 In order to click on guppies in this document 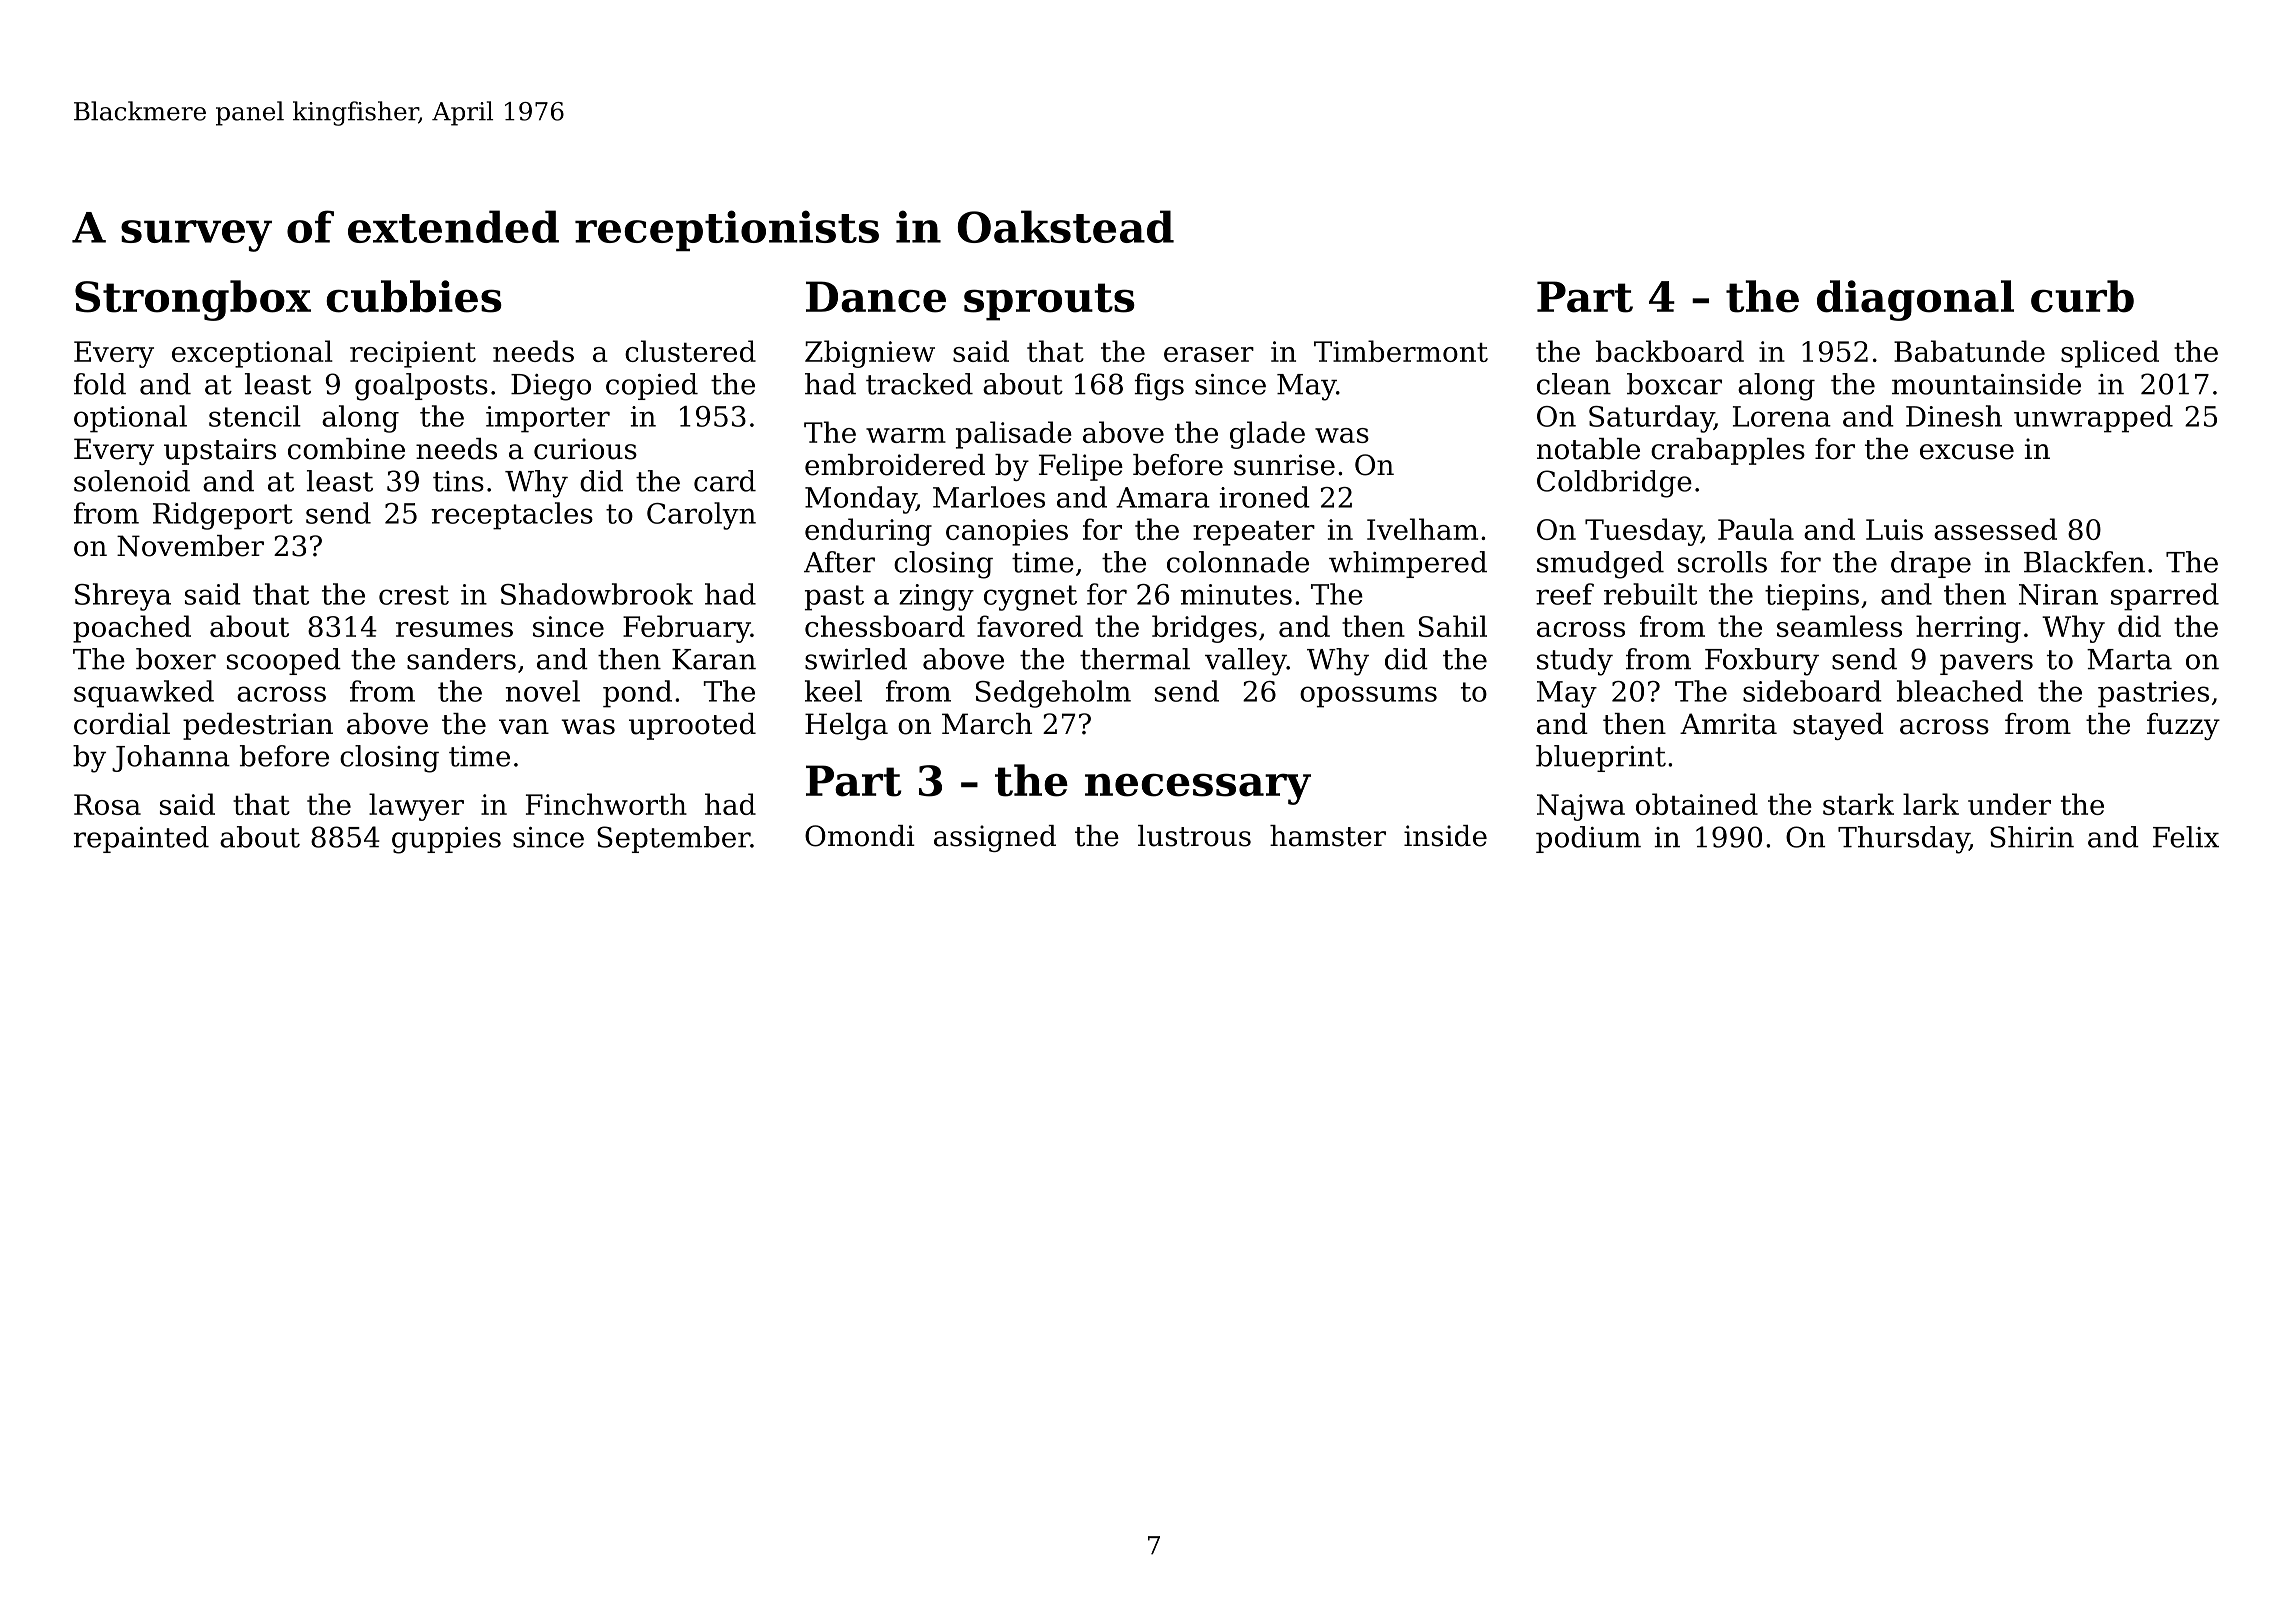, I will do `click(446, 840)`.
